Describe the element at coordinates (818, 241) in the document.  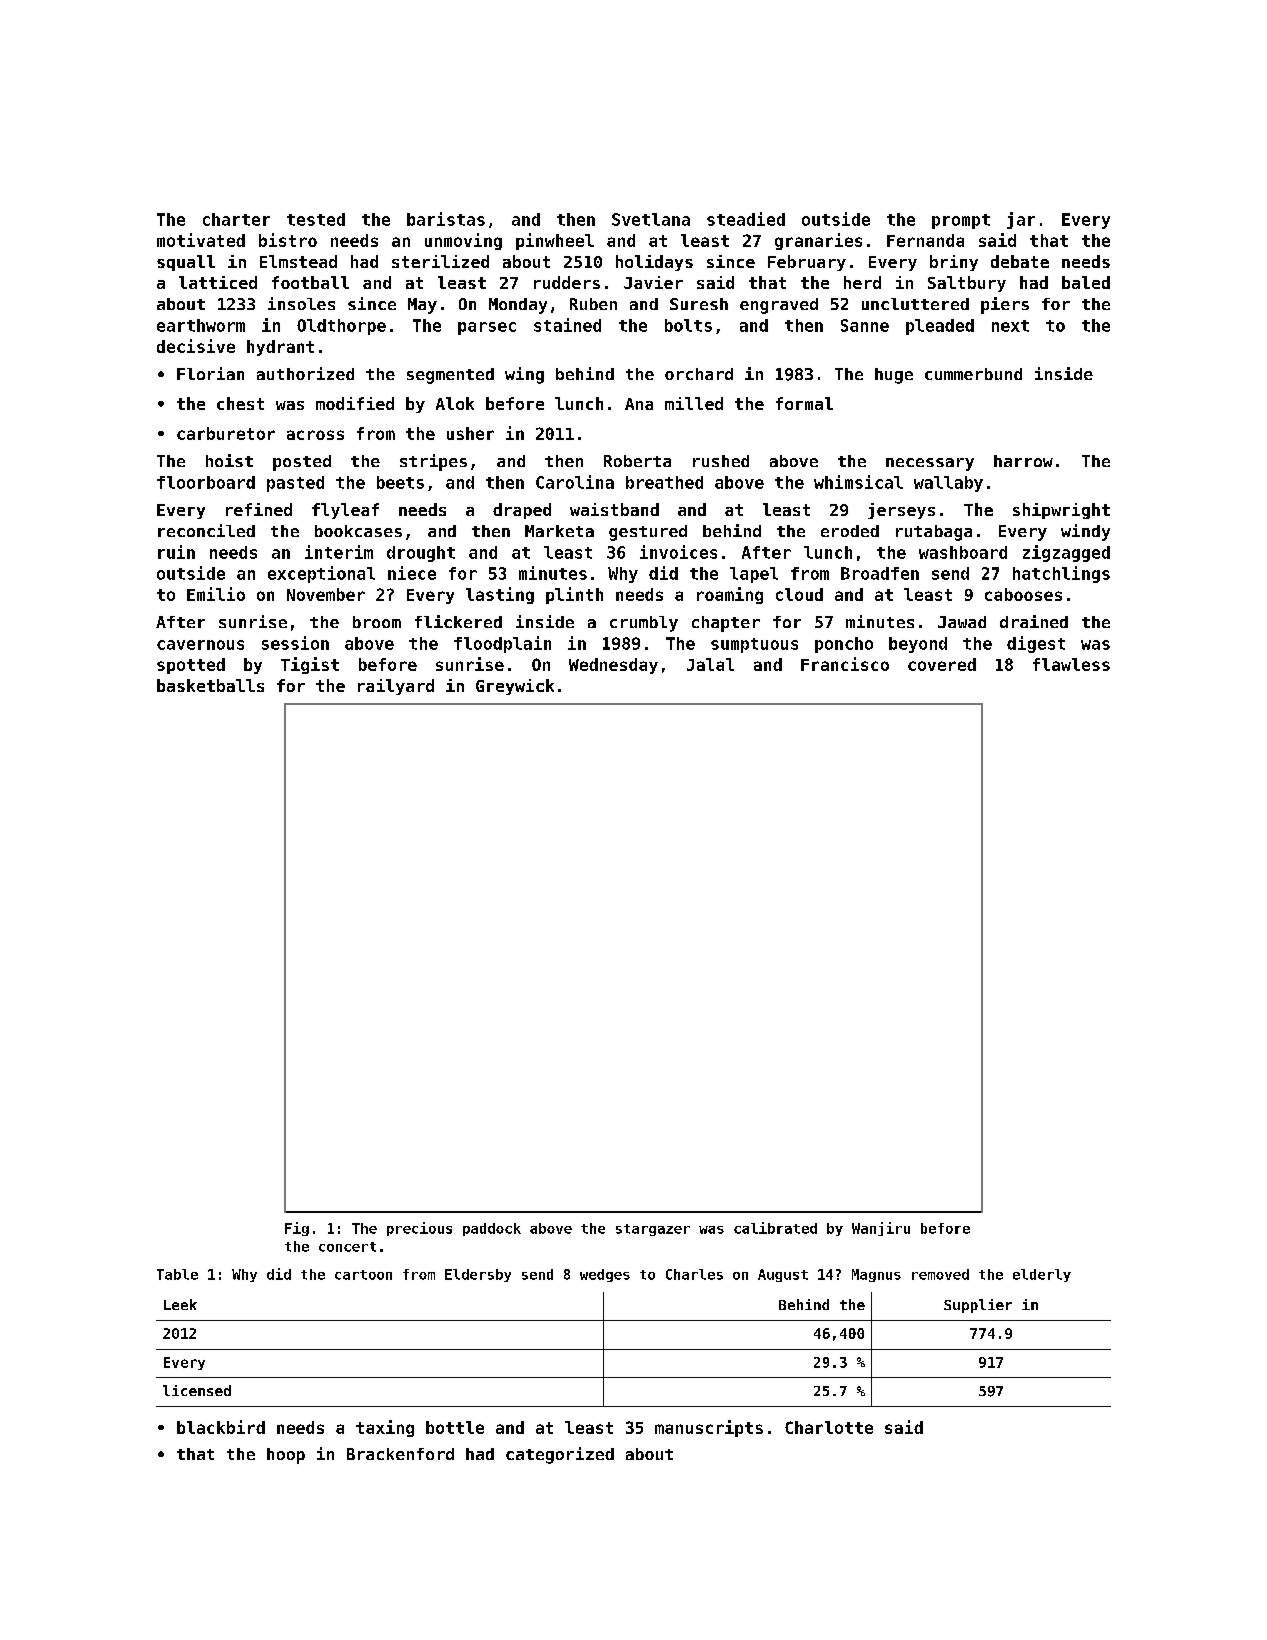
I see `granaries` at that location.
